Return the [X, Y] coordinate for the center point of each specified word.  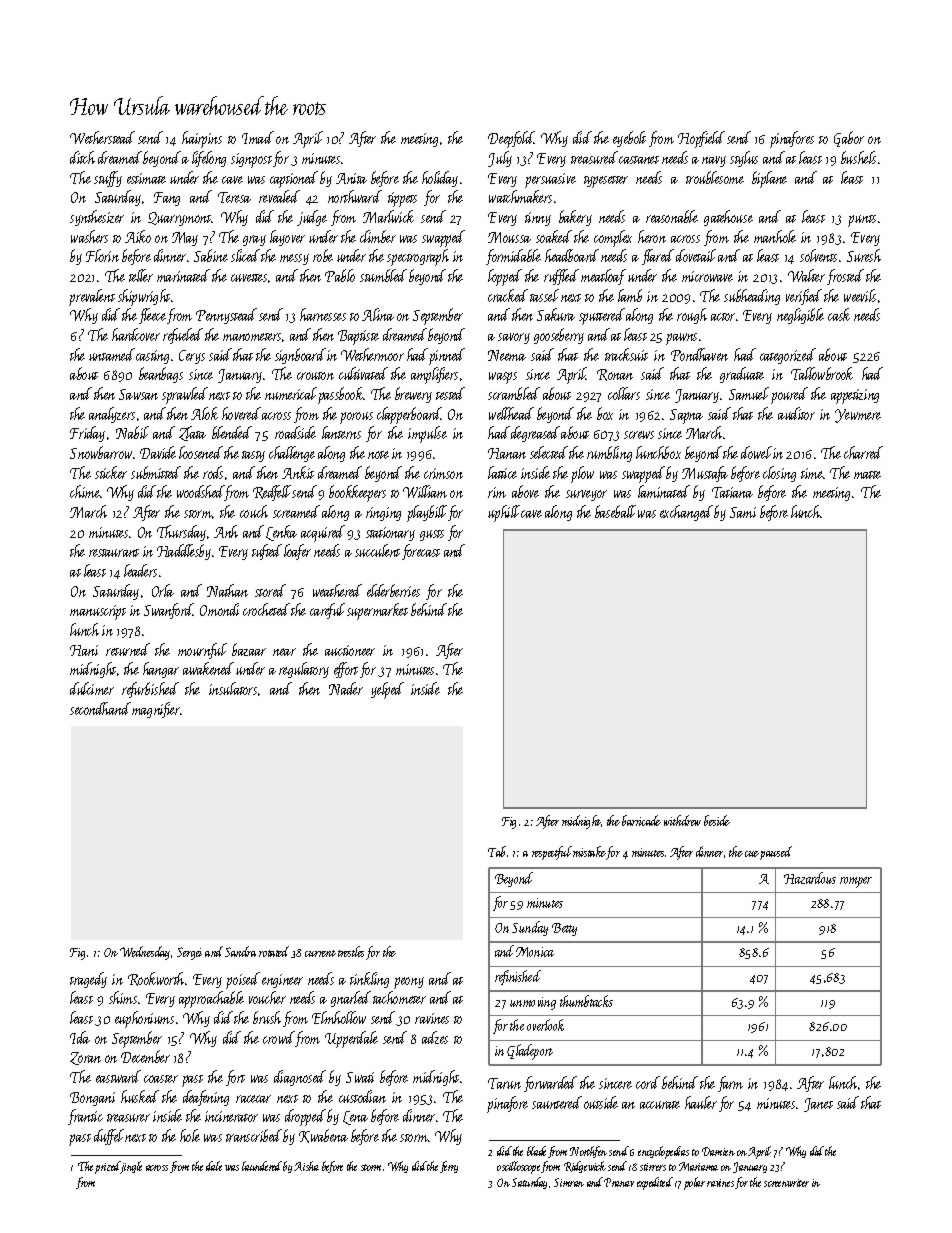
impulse [427, 434]
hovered [241, 413]
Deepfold [511, 139]
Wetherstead [102, 137]
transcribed [254, 1135]
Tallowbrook [822, 373]
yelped [387, 690]
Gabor [849, 139]
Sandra [240, 951]
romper [856, 882]
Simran [569, 1182]
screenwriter [786, 1183]
